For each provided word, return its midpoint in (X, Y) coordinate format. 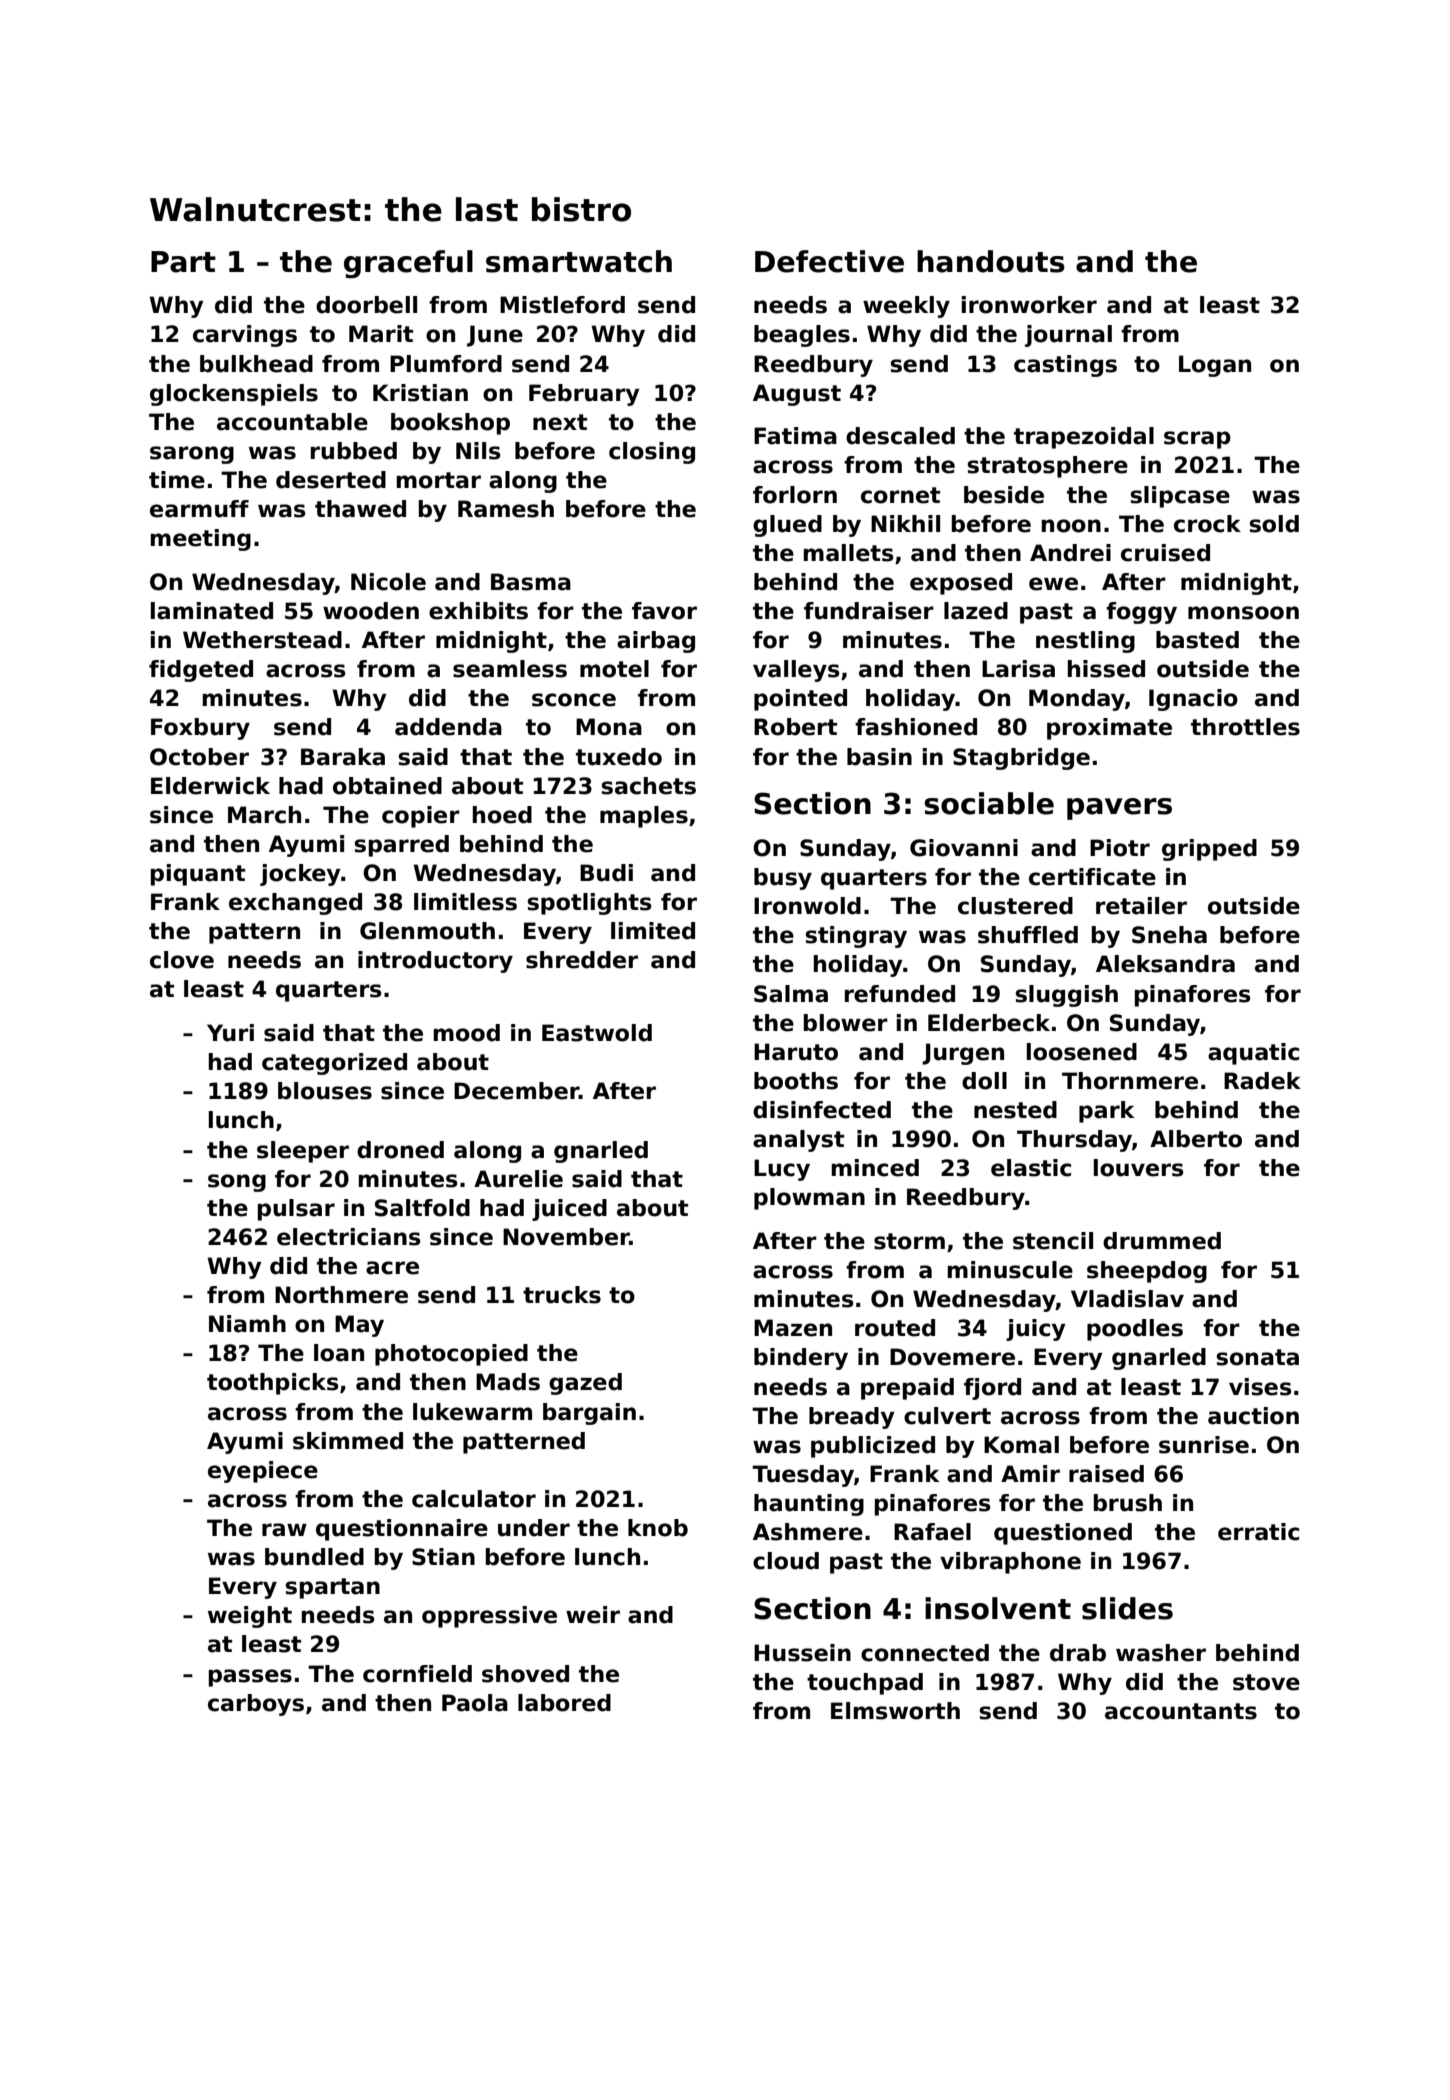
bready (852, 1418)
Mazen (793, 1328)
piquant (198, 875)
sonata (1257, 1357)
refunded (900, 994)
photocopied (451, 1355)
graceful (408, 264)
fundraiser (869, 611)
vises (1260, 1387)
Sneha (1169, 935)
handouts (991, 261)
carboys (256, 1705)
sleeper (303, 1152)
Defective (829, 261)
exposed (961, 584)
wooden (371, 611)
